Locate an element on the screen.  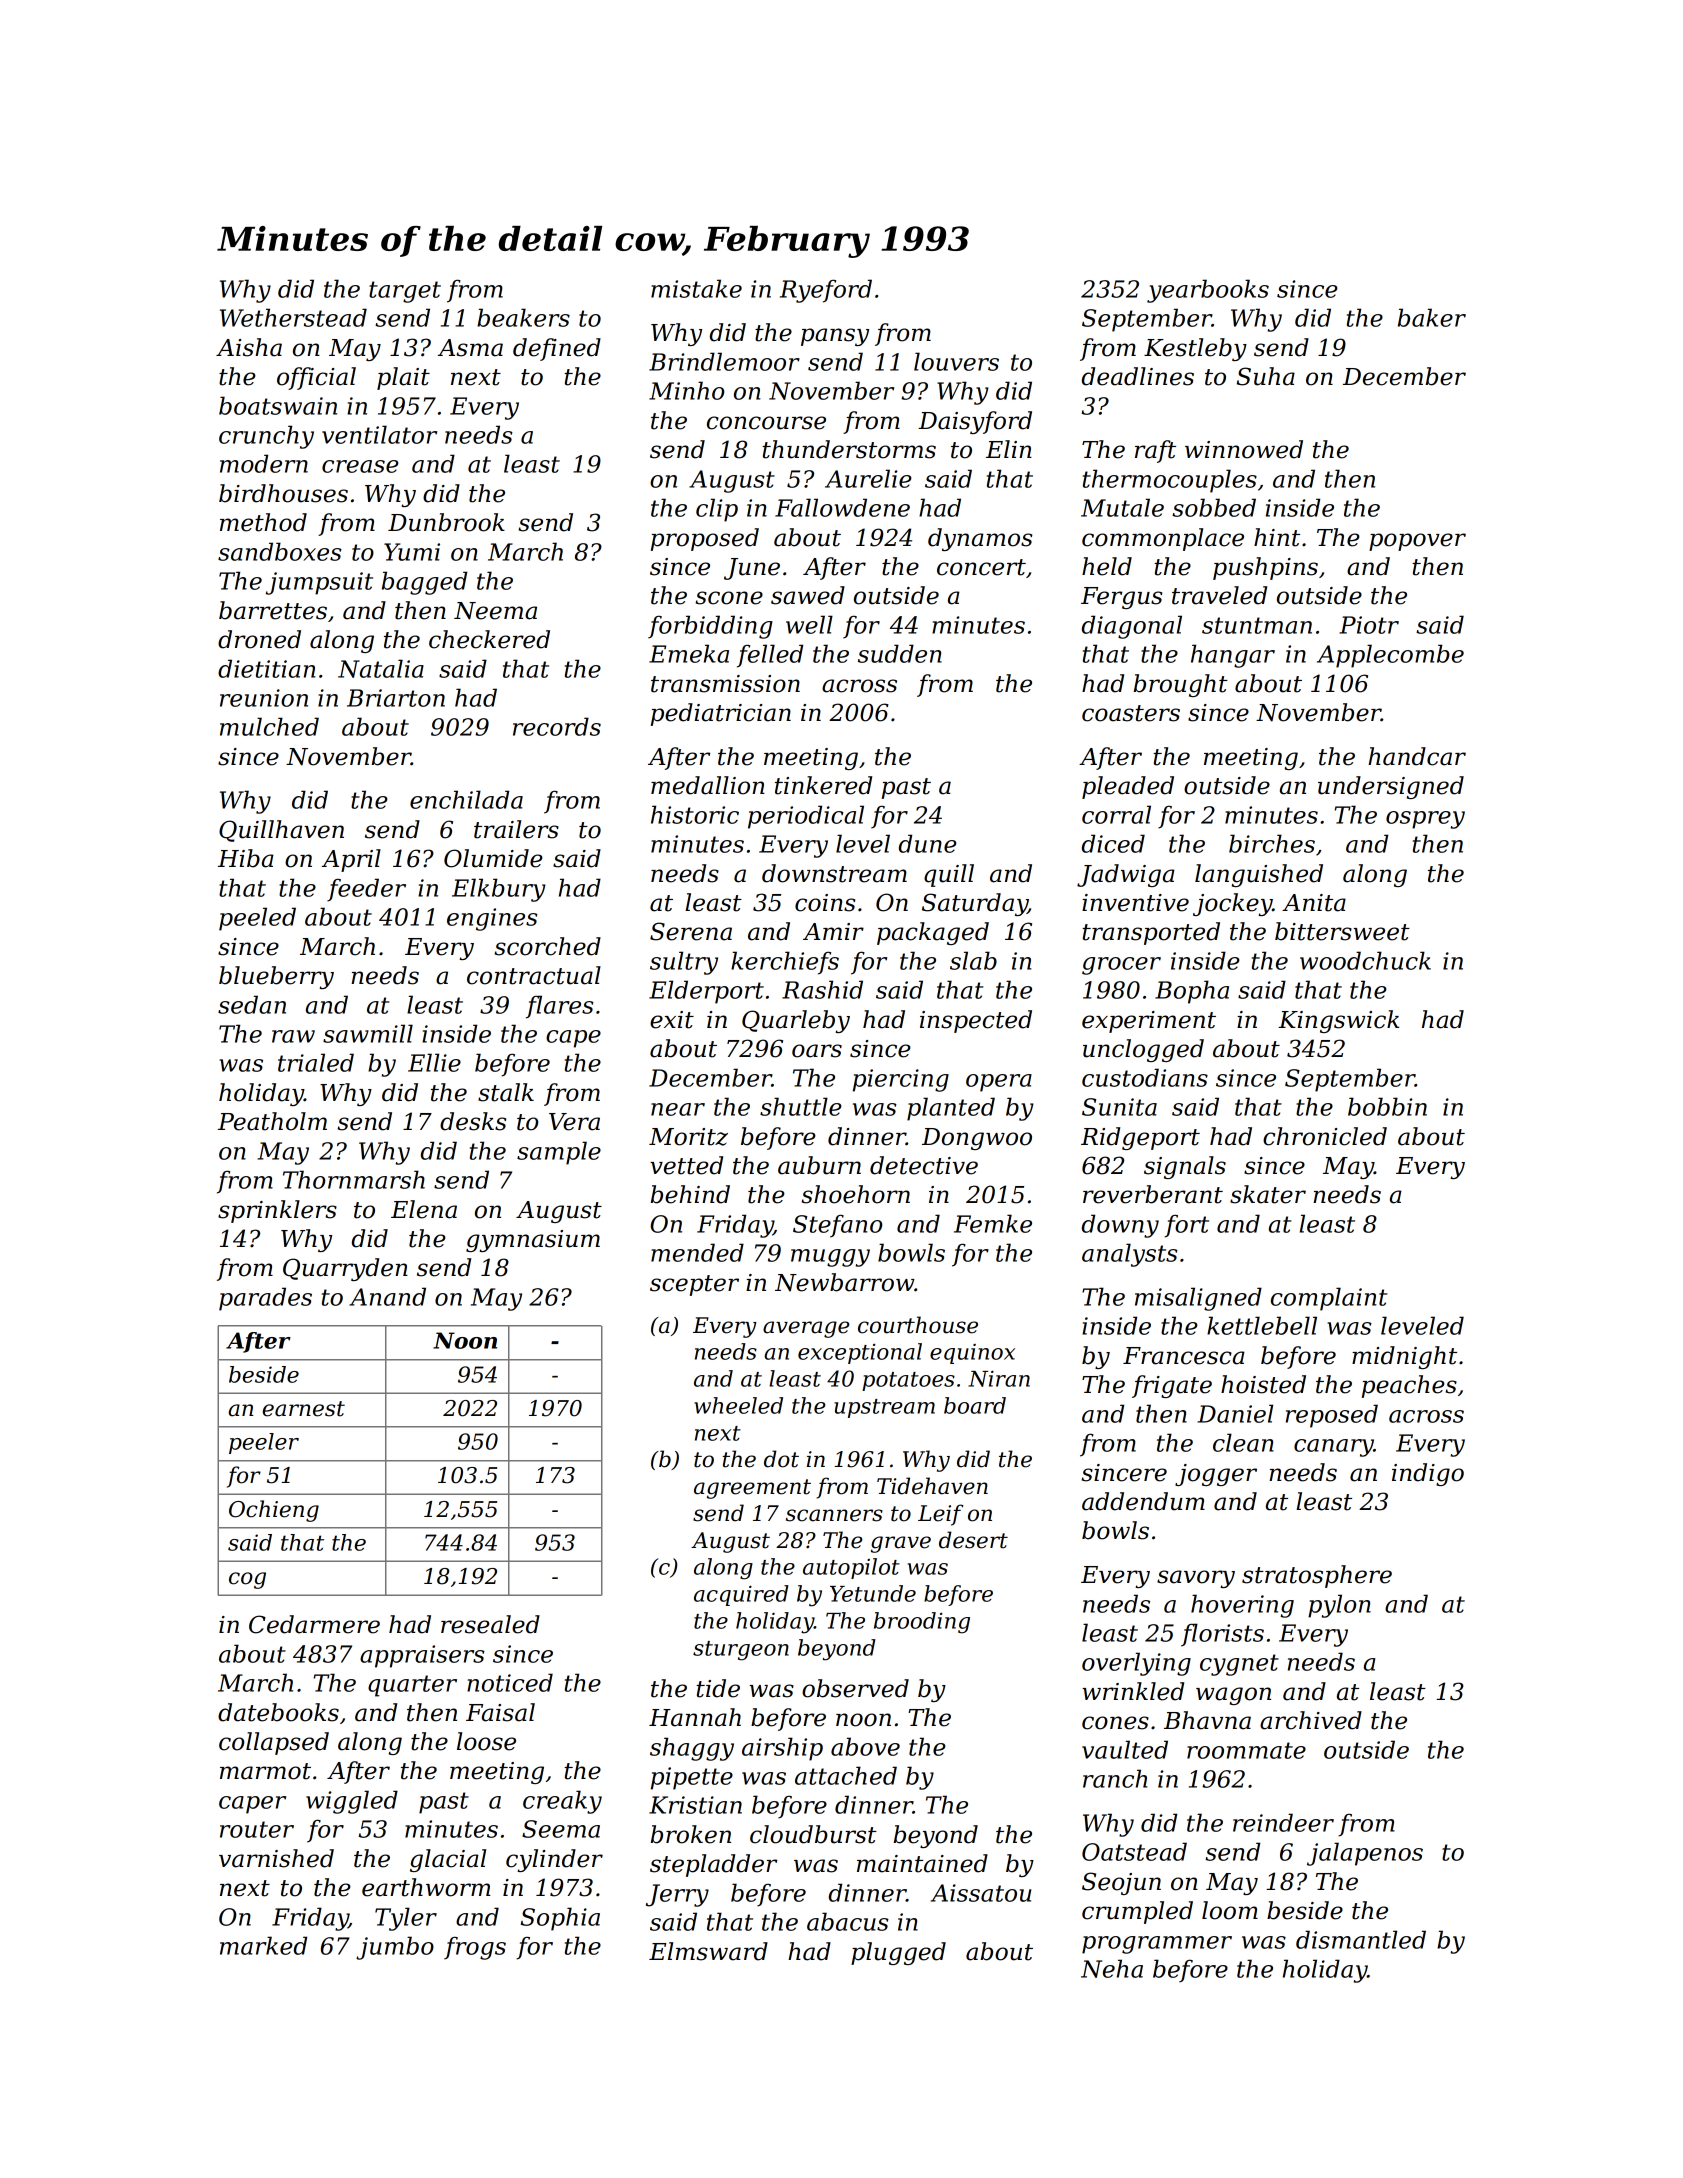
marked is located at coordinates (263, 1945).
